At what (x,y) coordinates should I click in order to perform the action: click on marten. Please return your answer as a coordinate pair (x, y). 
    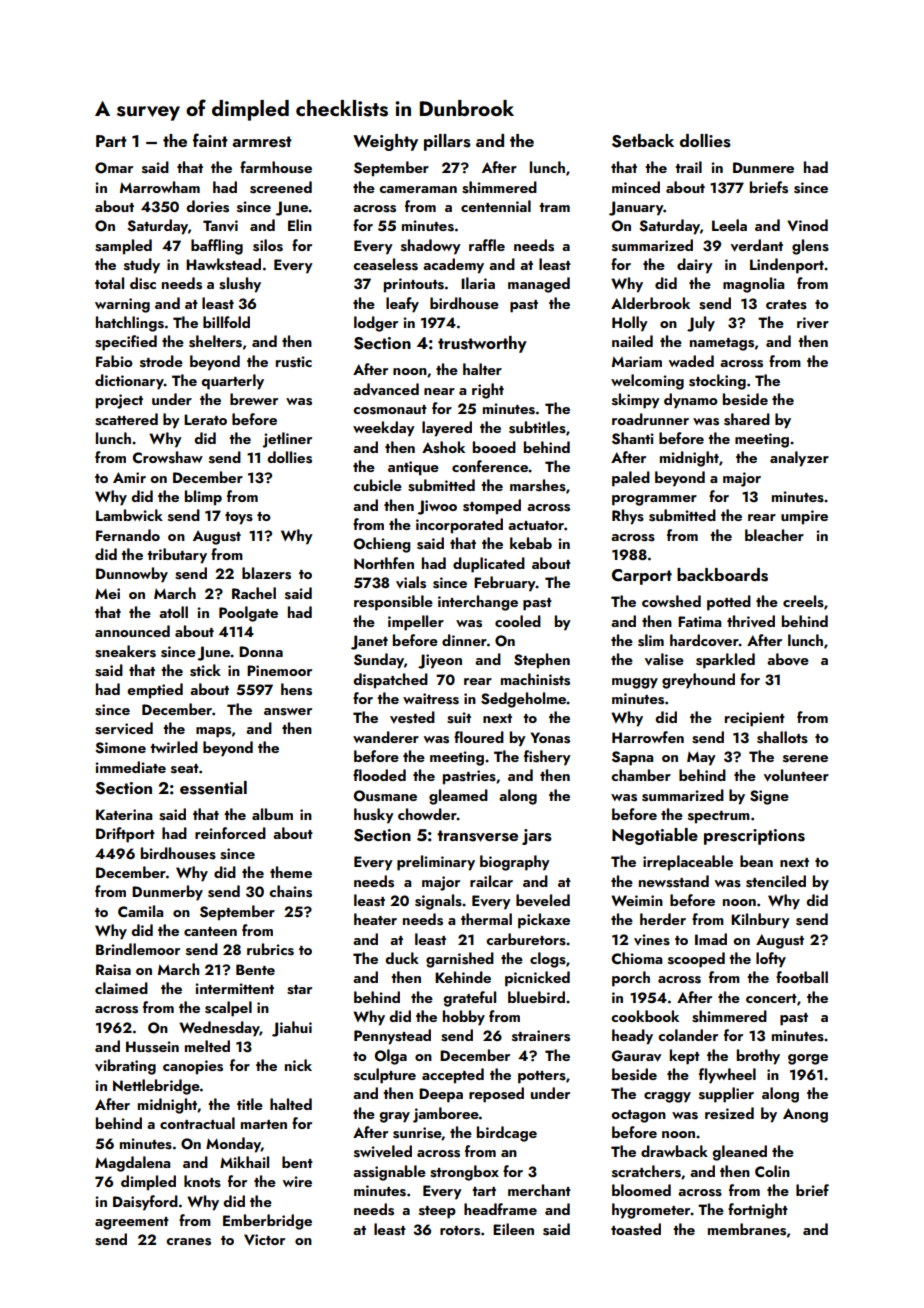
    Looking at the image, I should click on (264, 1124).
